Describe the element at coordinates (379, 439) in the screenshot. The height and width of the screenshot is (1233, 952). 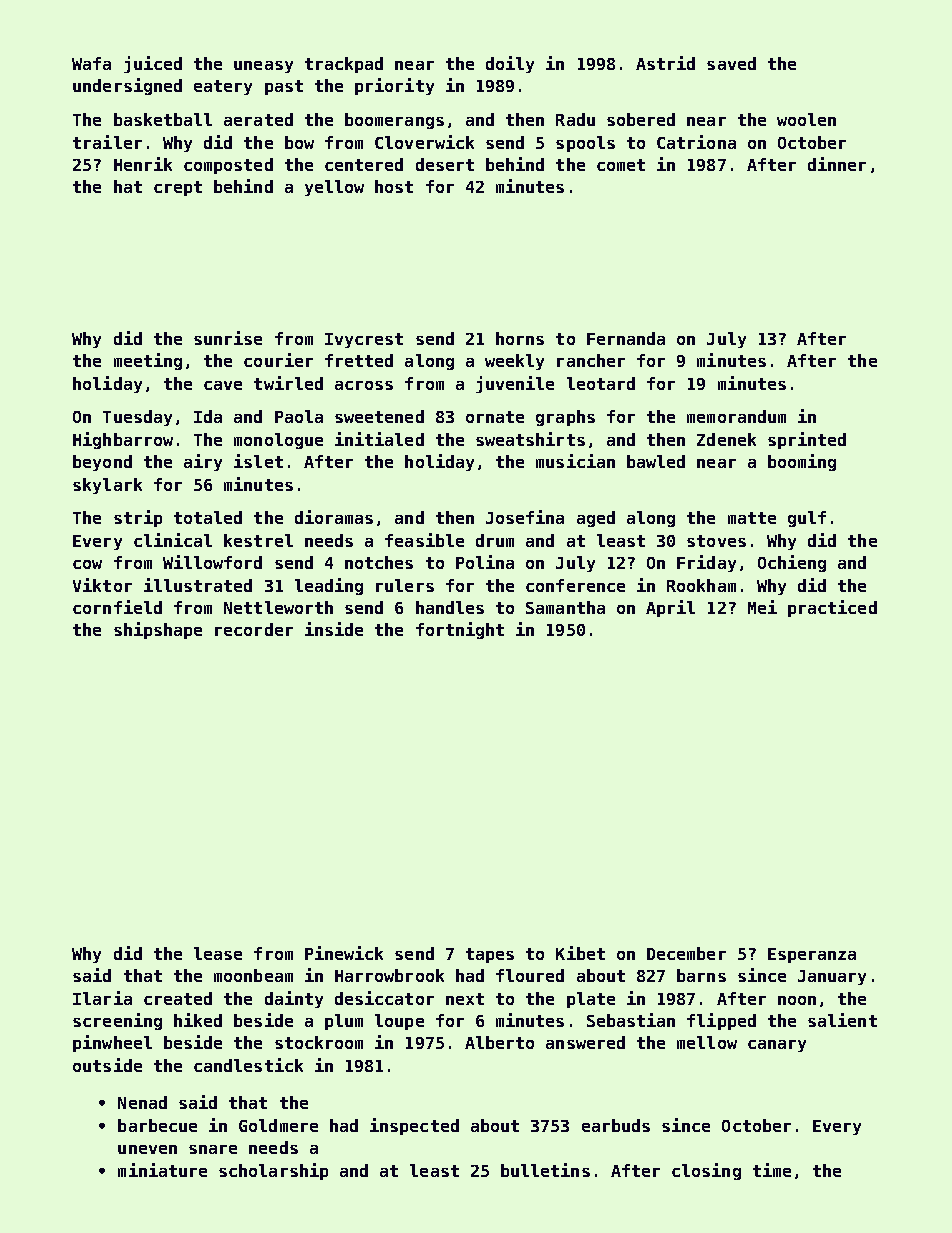
I see `initialed` at that location.
